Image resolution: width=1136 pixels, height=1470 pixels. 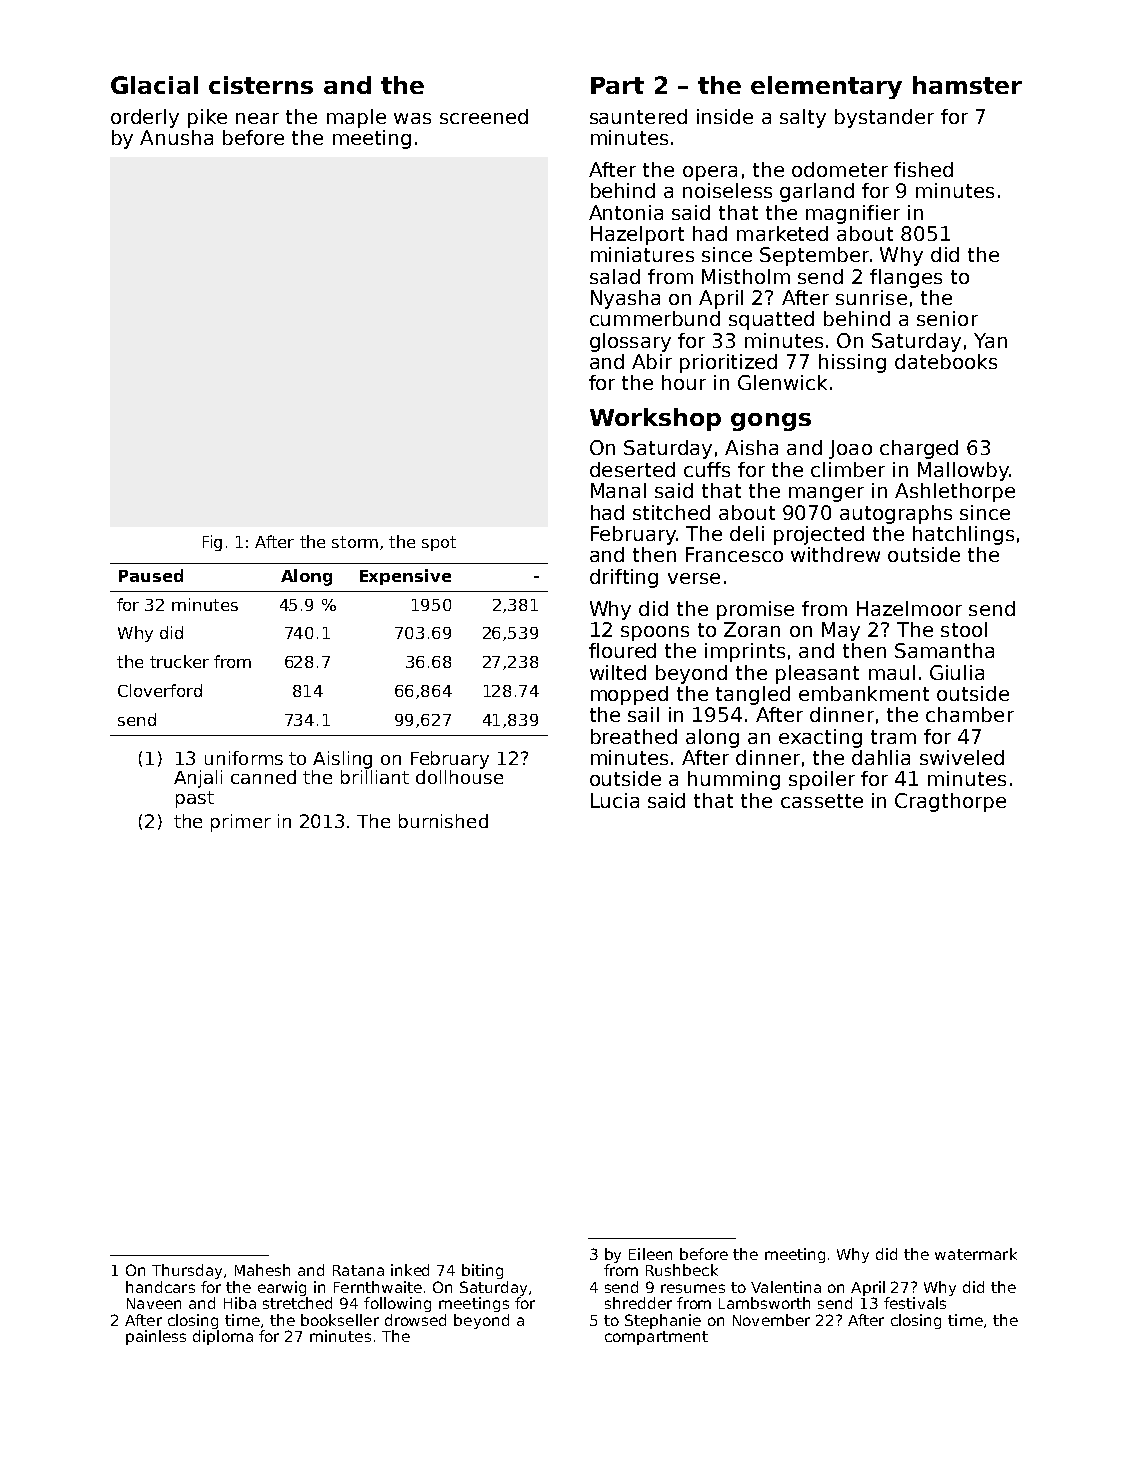 What do you see at coordinates (212, 543) in the screenshot?
I see `Fig` at bounding box center [212, 543].
